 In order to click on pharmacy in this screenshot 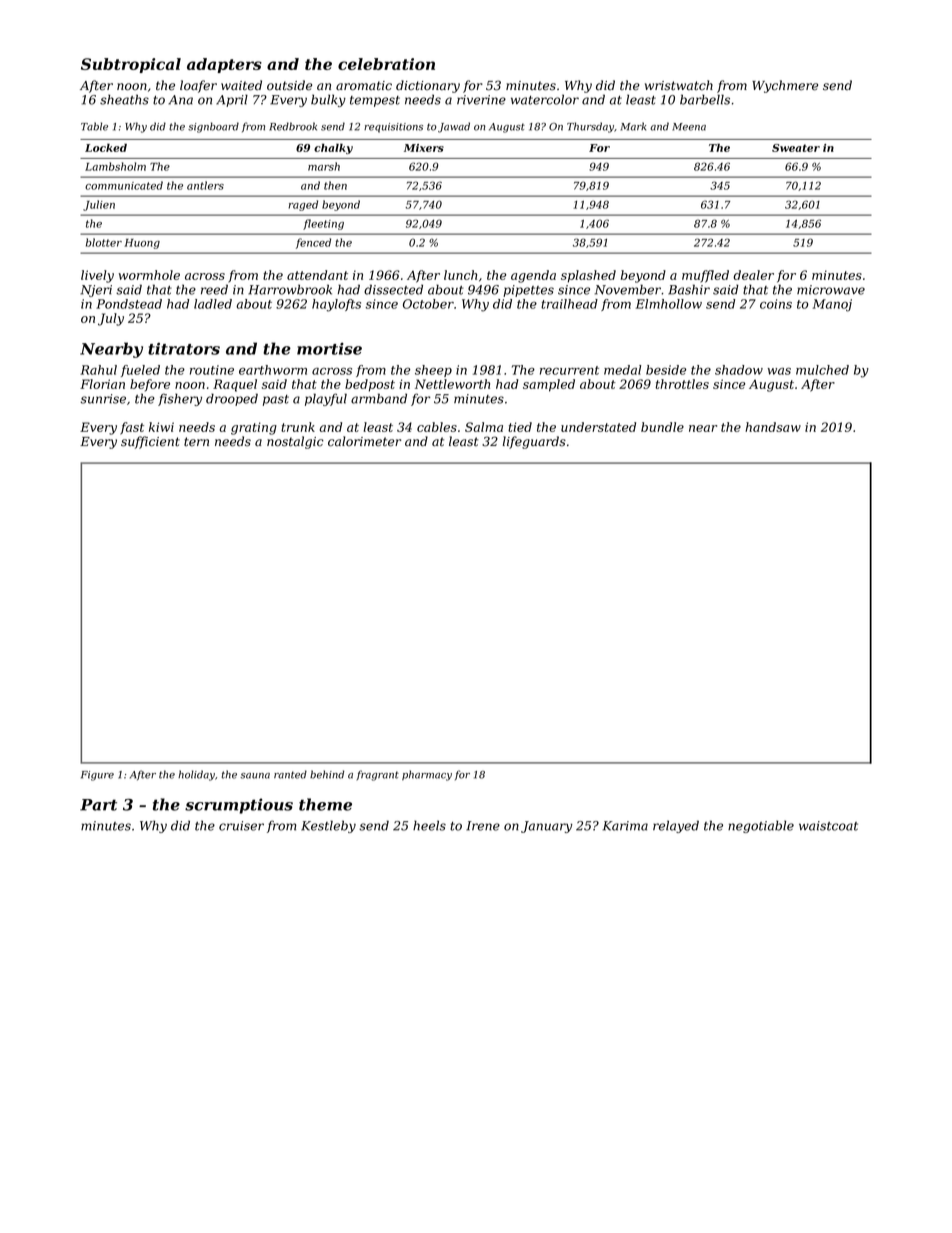, I will do `click(427, 775)`.
